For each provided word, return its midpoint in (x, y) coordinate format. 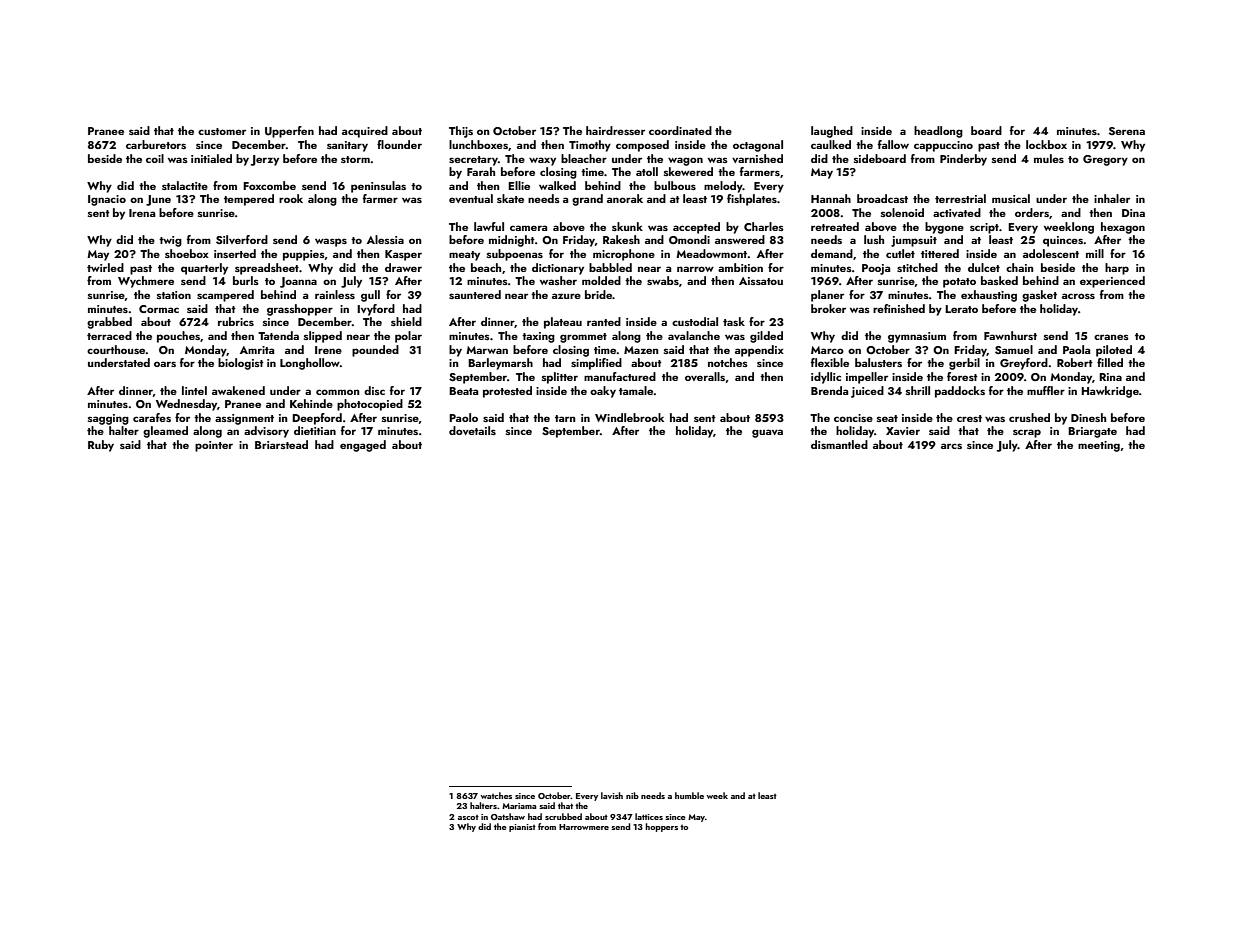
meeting (1099, 446)
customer (222, 131)
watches (496, 795)
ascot (468, 817)
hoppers (661, 827)
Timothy (590, 146)
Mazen (641, 350)
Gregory (1105, 160)
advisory (266, 432)
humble (689, 795)
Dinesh (1088, 417)
